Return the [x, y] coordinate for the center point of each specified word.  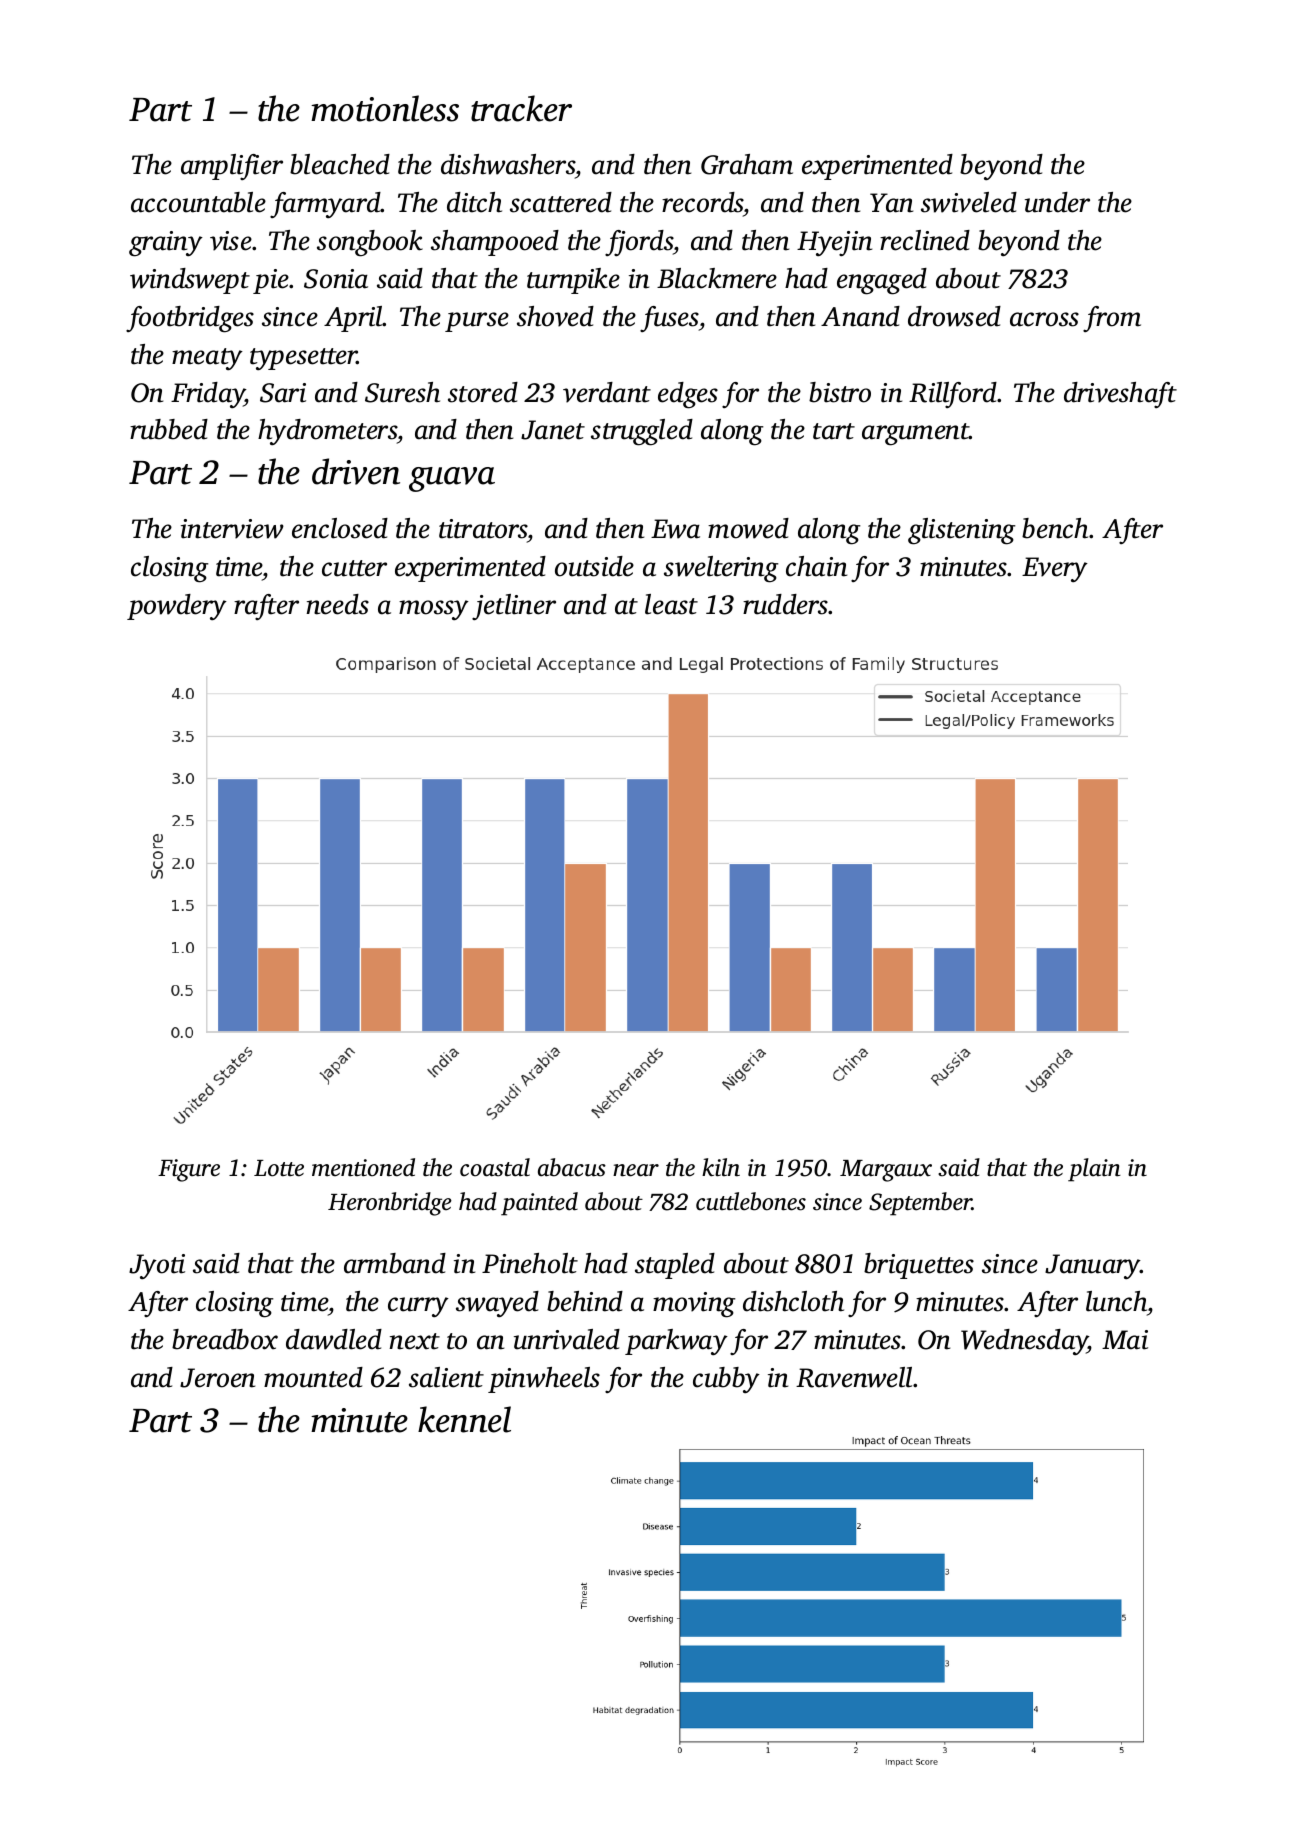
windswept [190, 281]
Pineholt [530, 1263]
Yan [891, 203]
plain [1094, 1170]
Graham [747, 164]
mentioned [363, 1167]
